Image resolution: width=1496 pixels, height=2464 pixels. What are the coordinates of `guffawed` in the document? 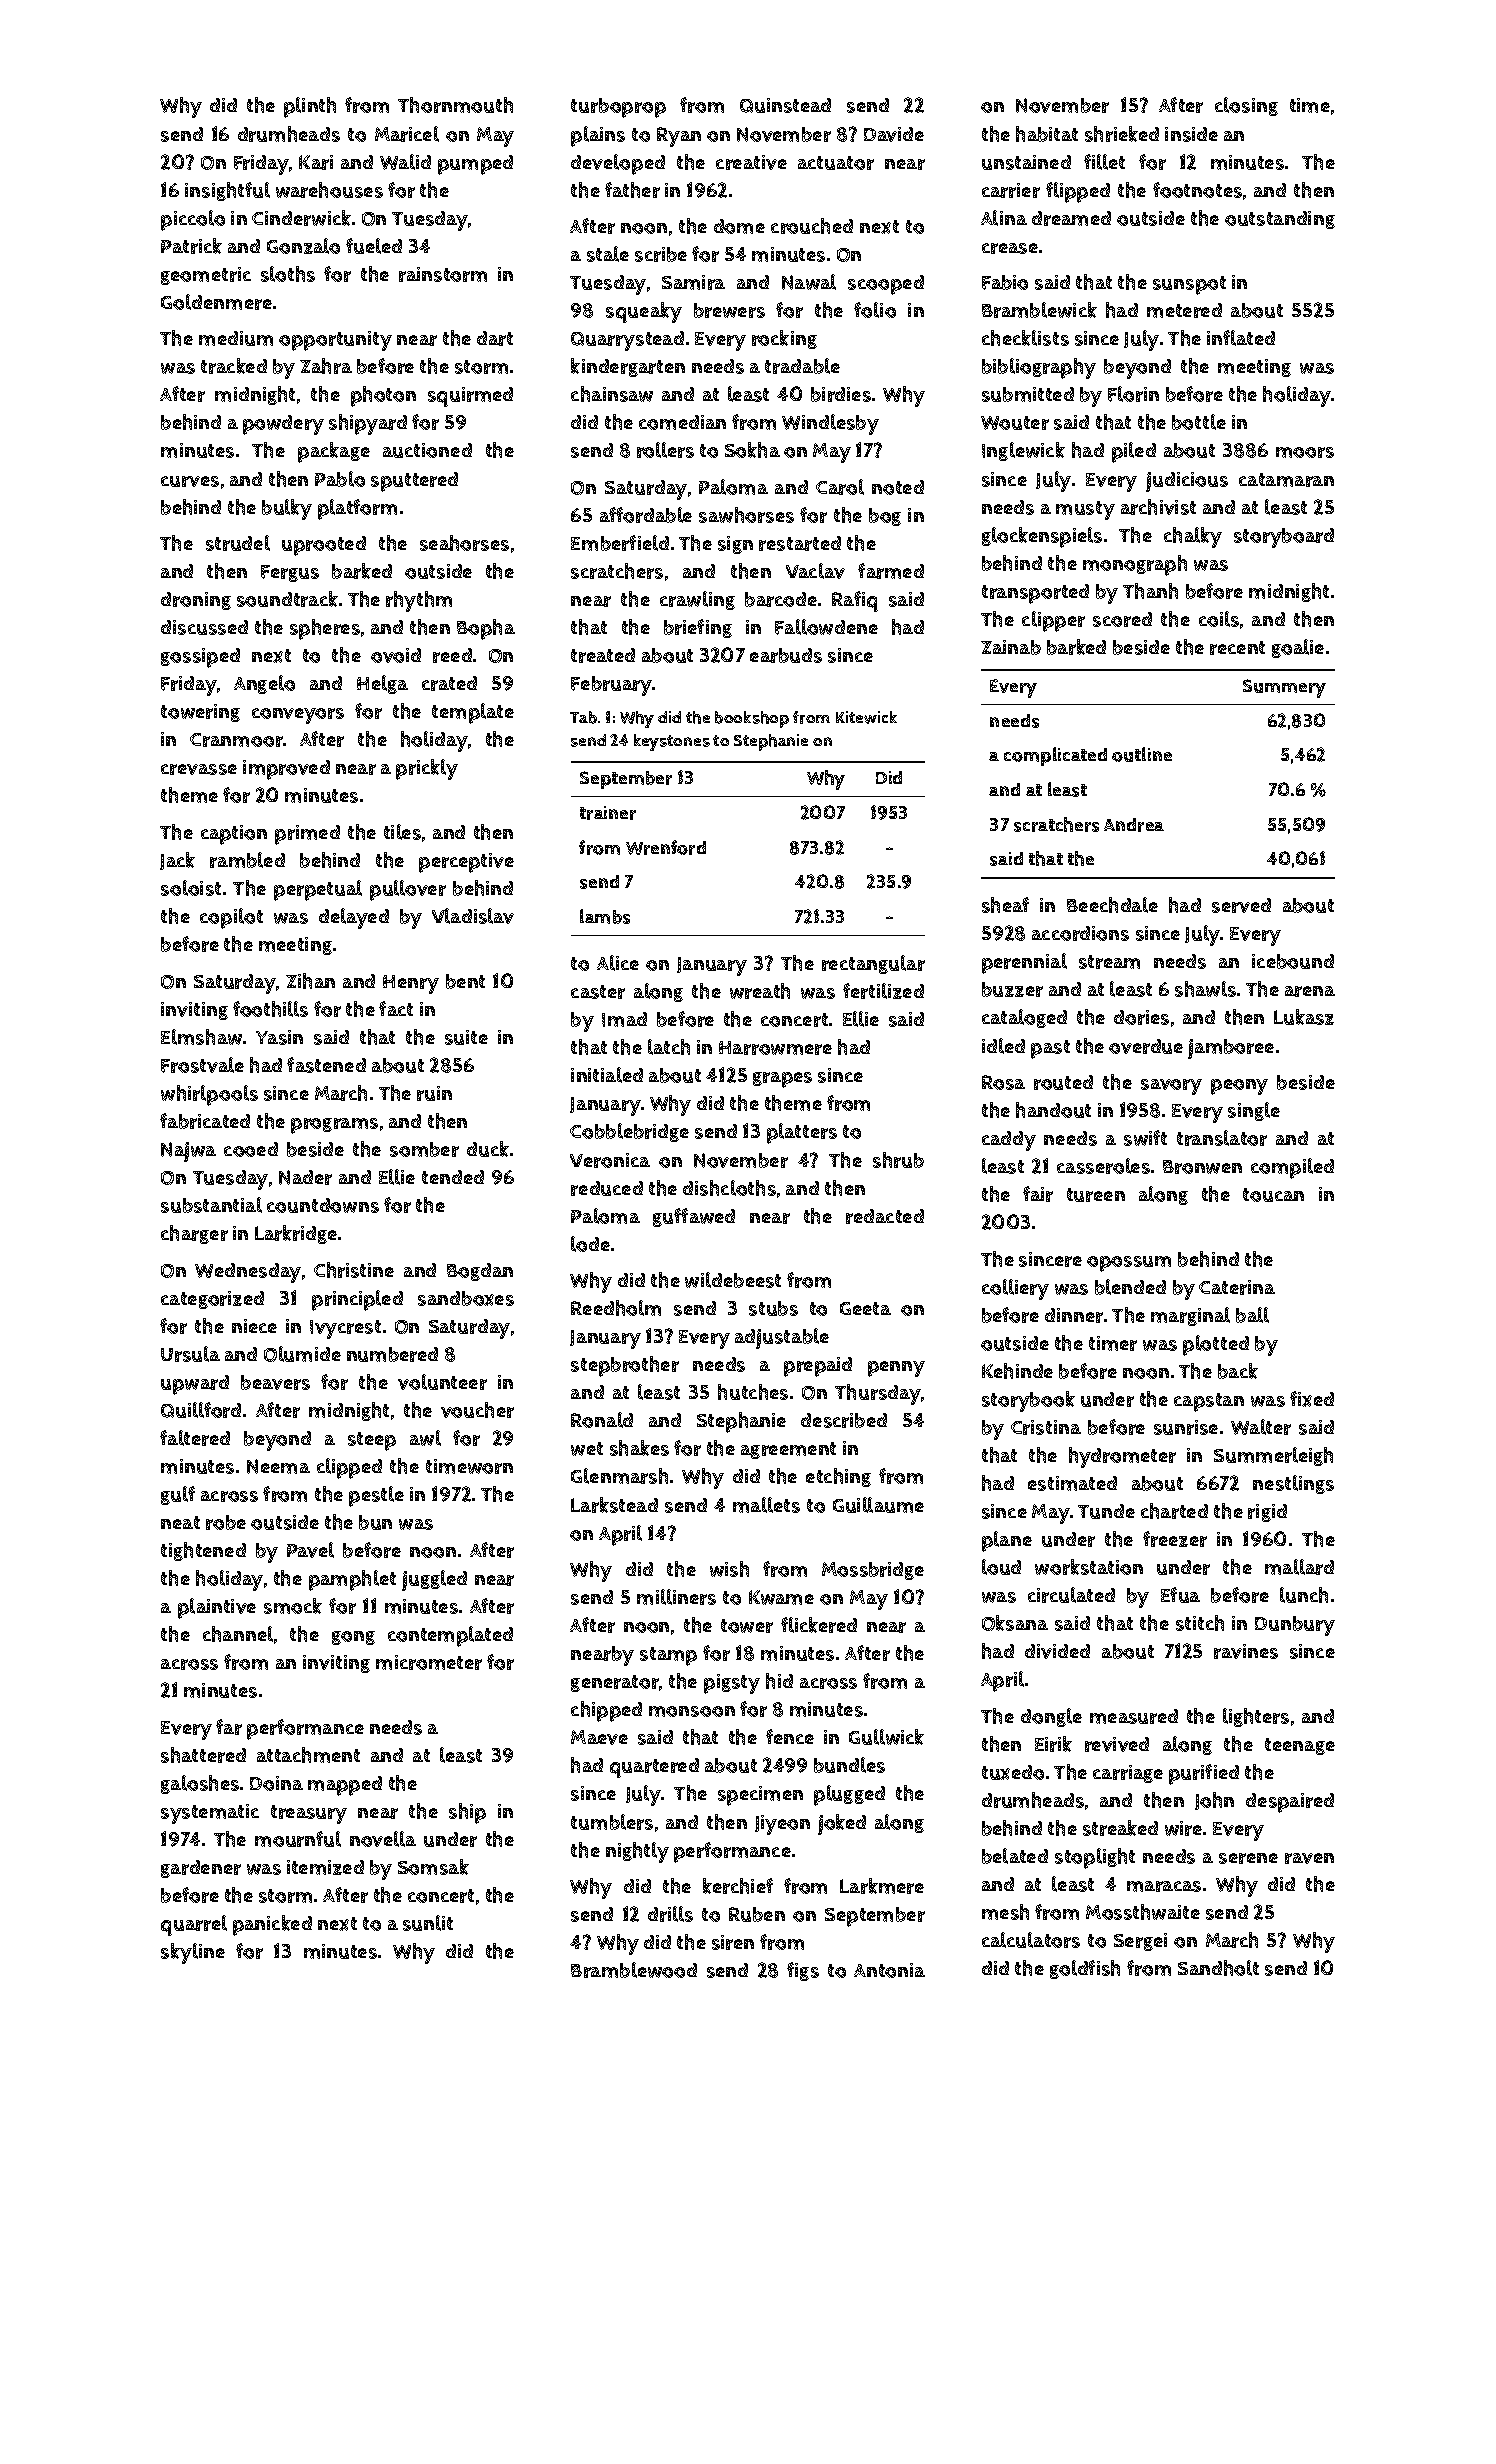 It's located at (694, 1217).
